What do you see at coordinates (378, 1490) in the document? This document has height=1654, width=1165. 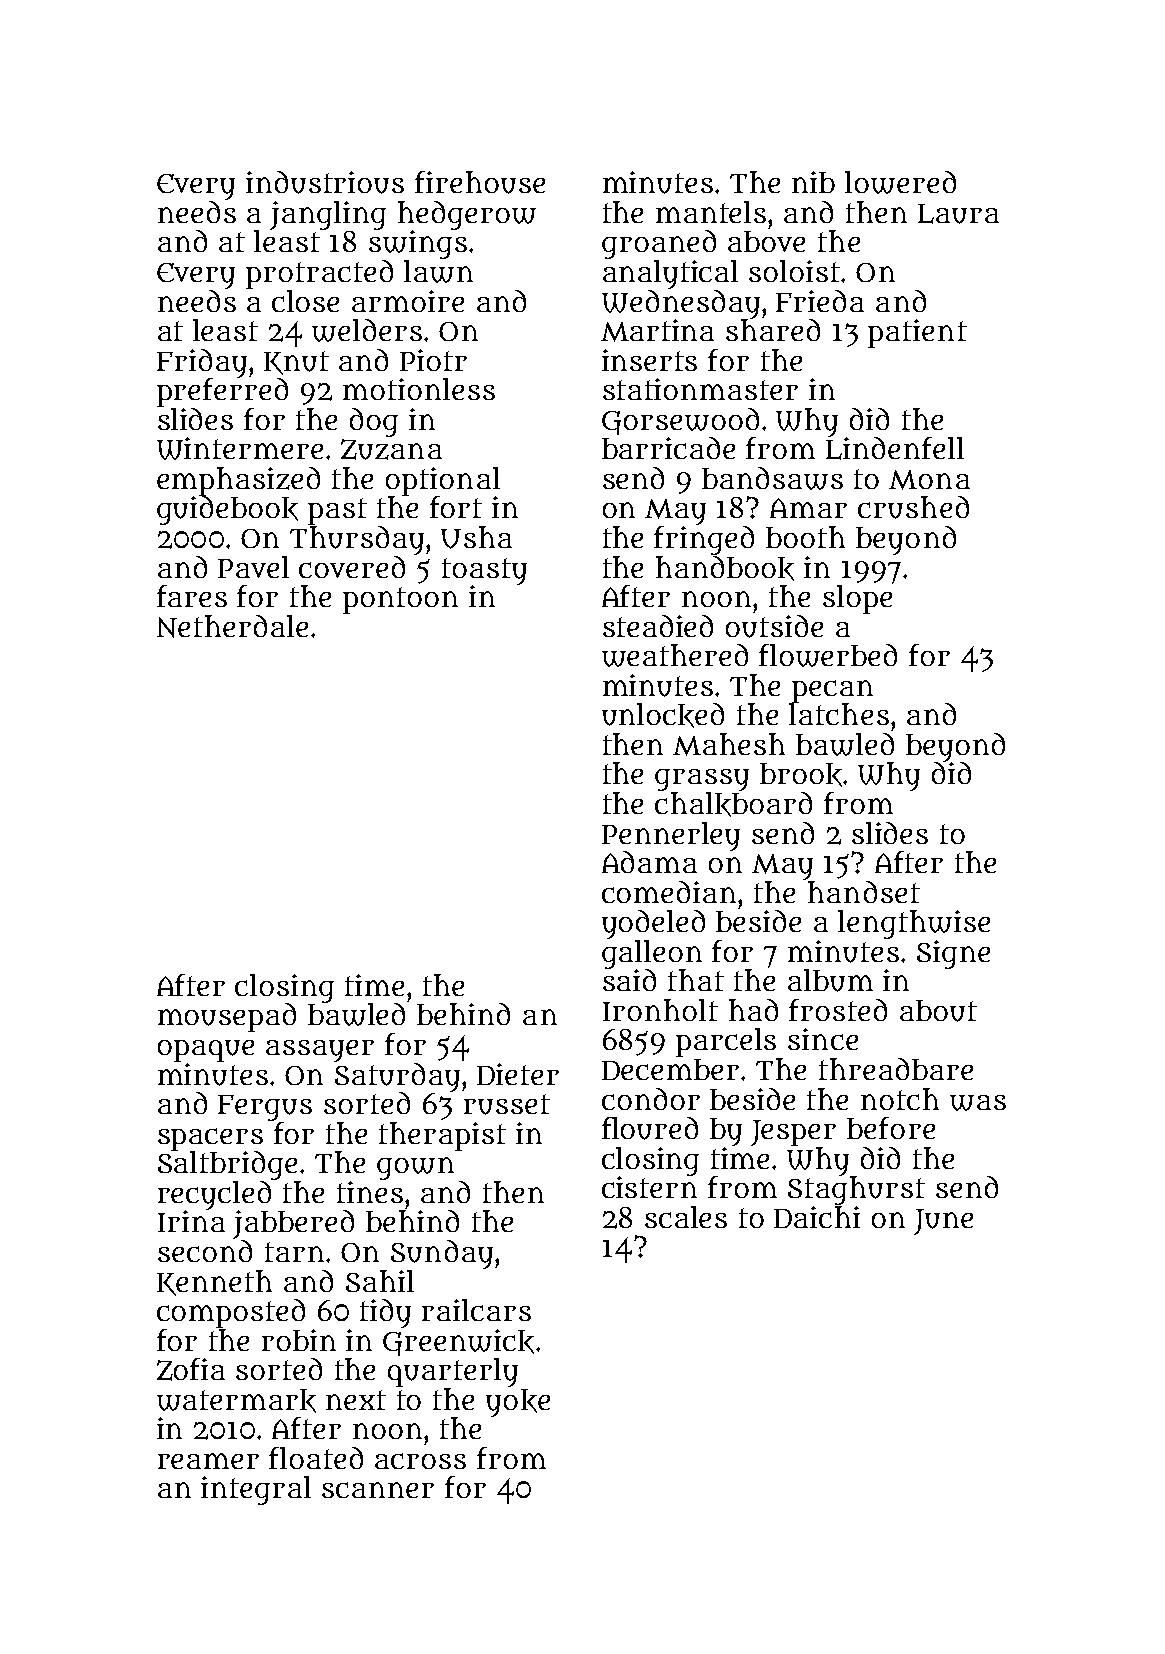 I see `scanner` at bounding box center [378, 1490].
